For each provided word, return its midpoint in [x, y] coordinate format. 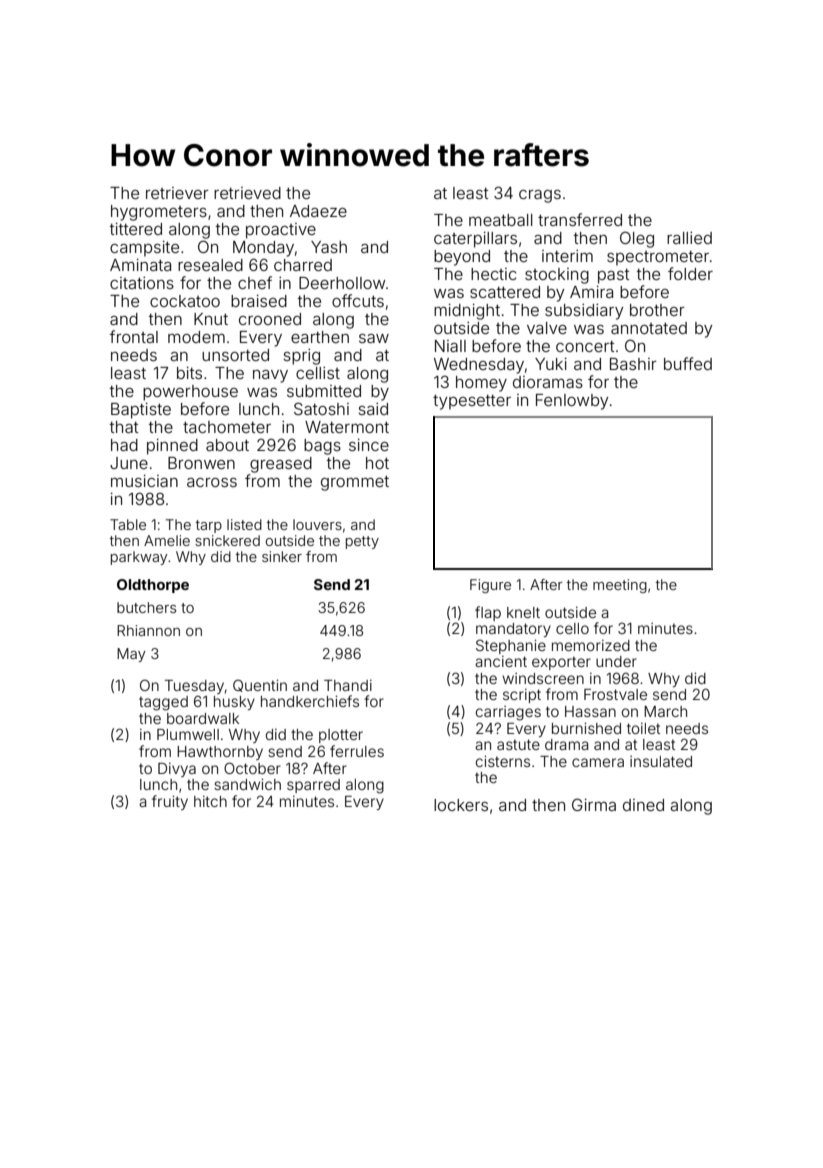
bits [189, 373]
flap [488, 613]
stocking [557, 276]
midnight [467, 312]
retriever [177, 193]
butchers [146, 607]
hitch [210, 801]
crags [540, 196]
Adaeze [318, 211]
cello [572, 628]
